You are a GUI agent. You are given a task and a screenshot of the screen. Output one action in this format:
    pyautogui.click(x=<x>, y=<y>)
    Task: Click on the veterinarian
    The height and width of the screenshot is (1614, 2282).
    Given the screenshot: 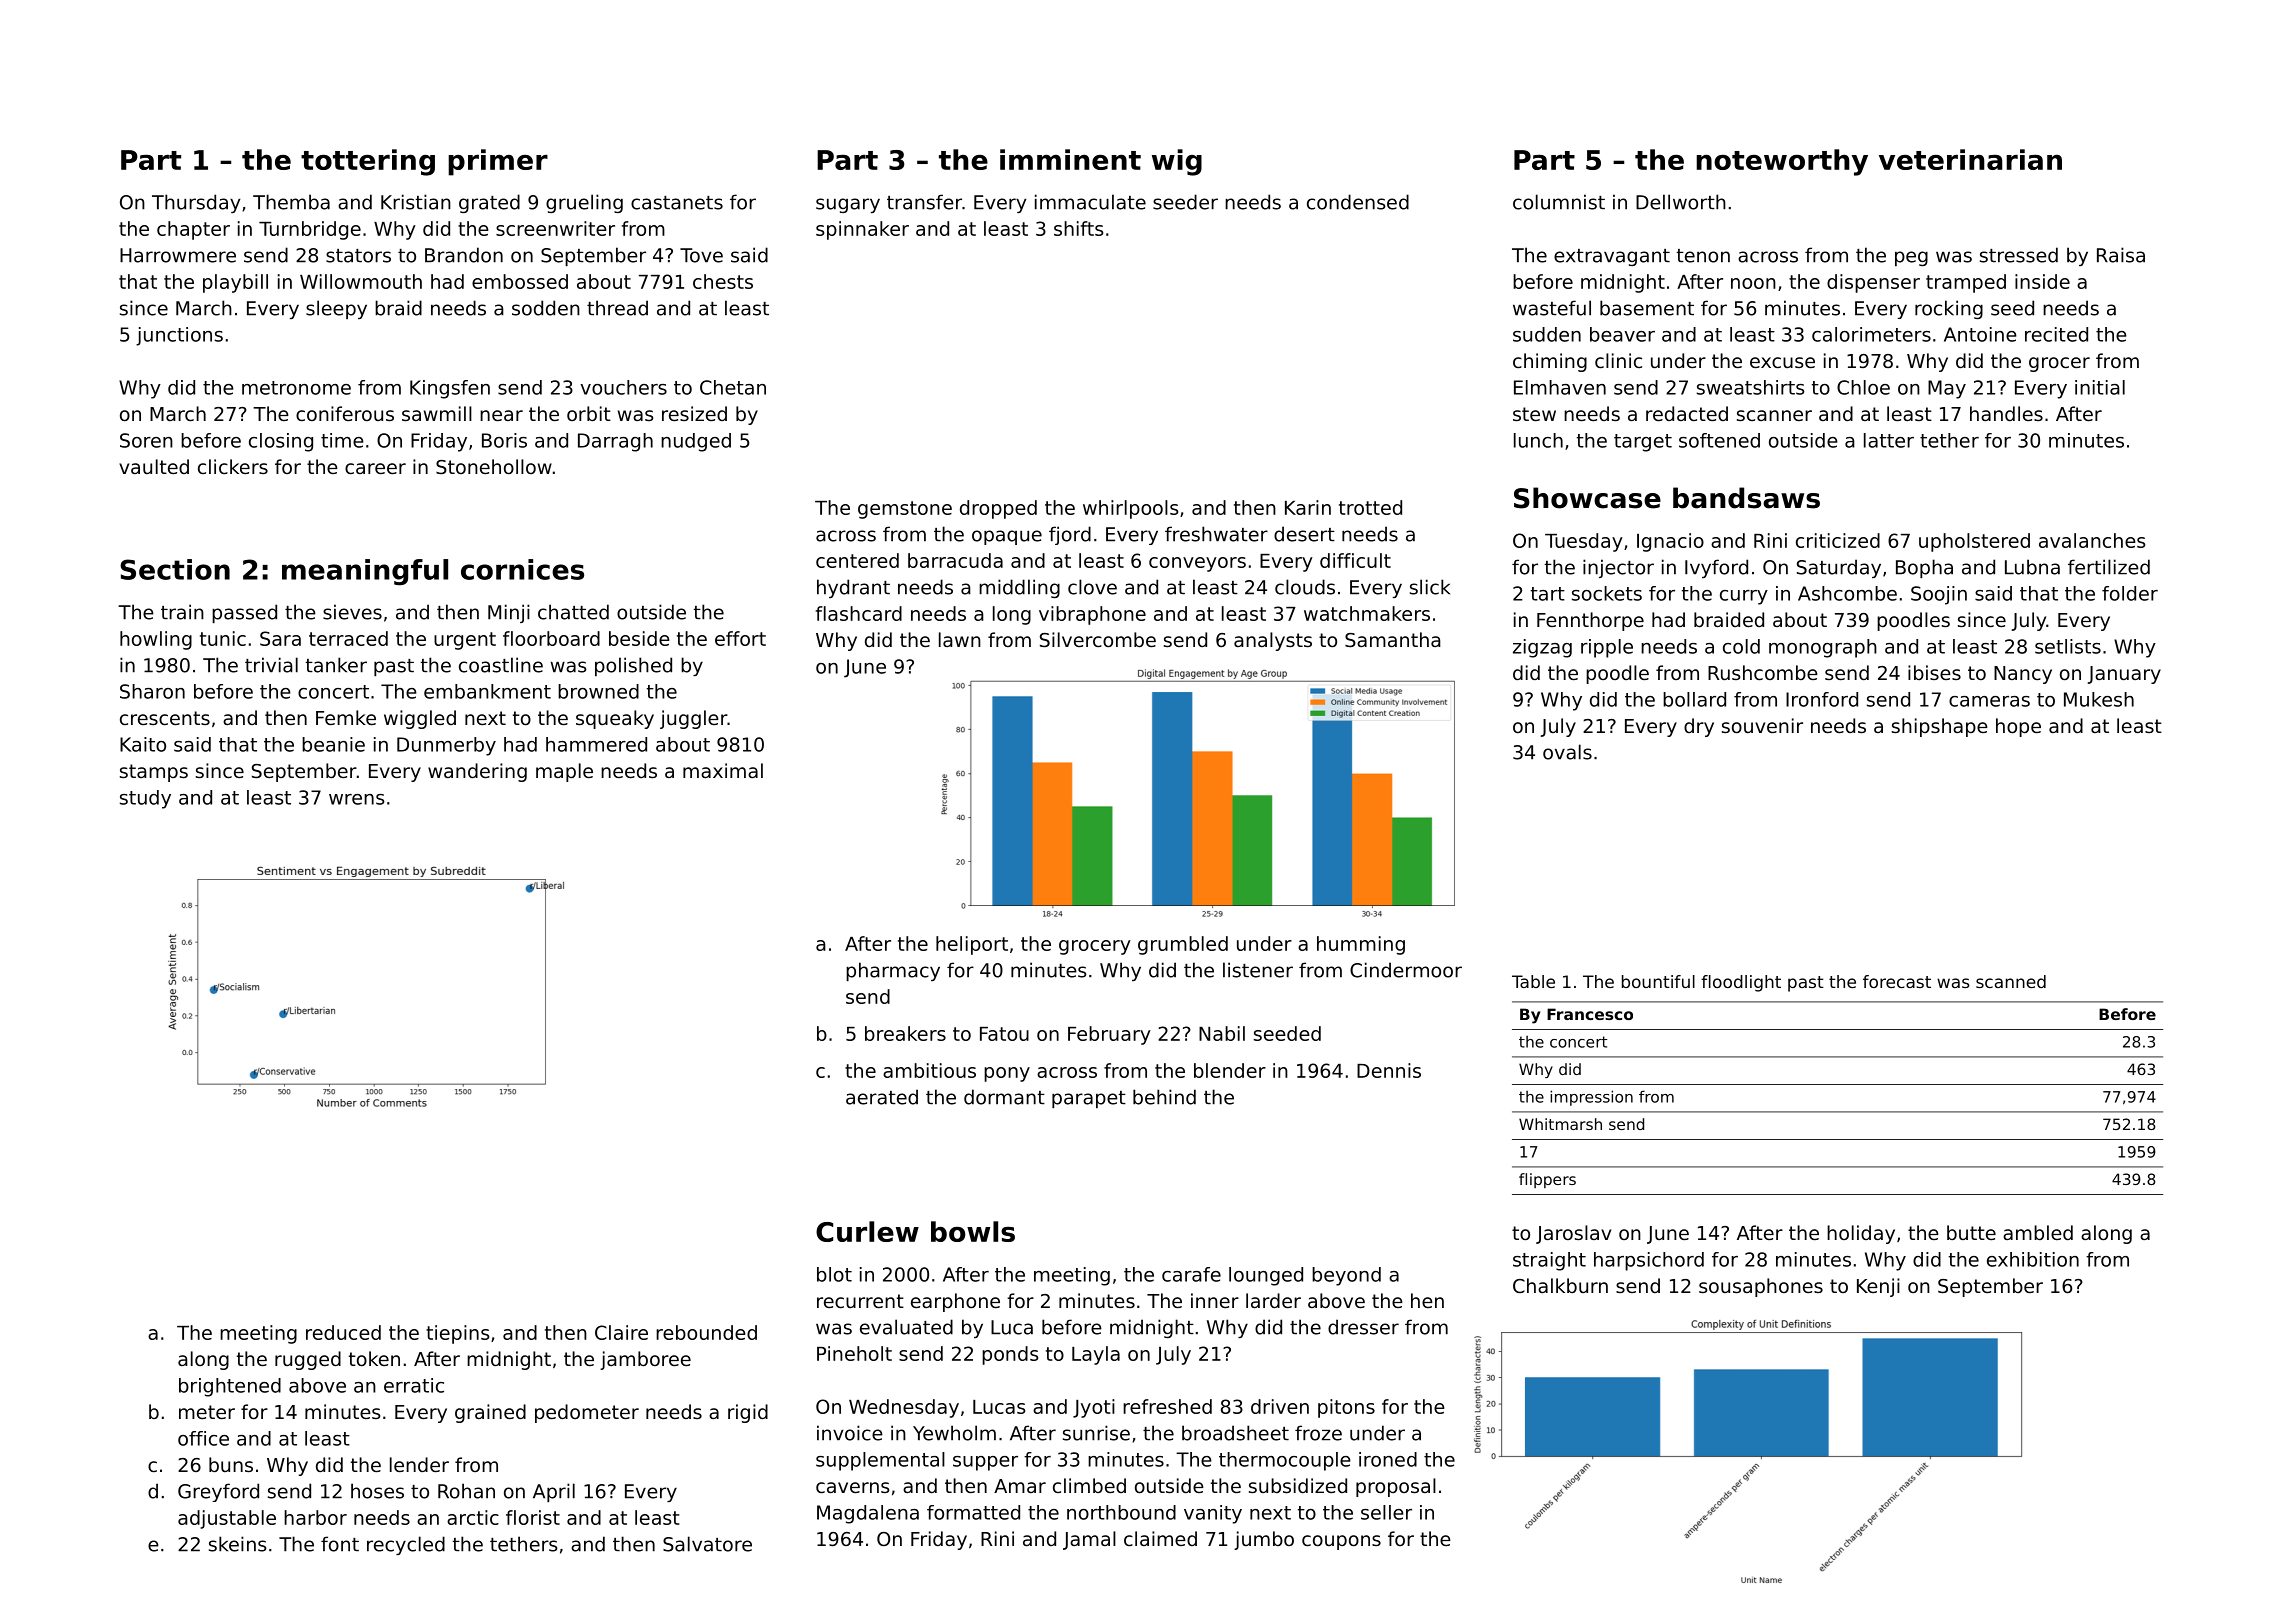 What is the action you would take?
    pyautogui.click(x=1970, y=159)
